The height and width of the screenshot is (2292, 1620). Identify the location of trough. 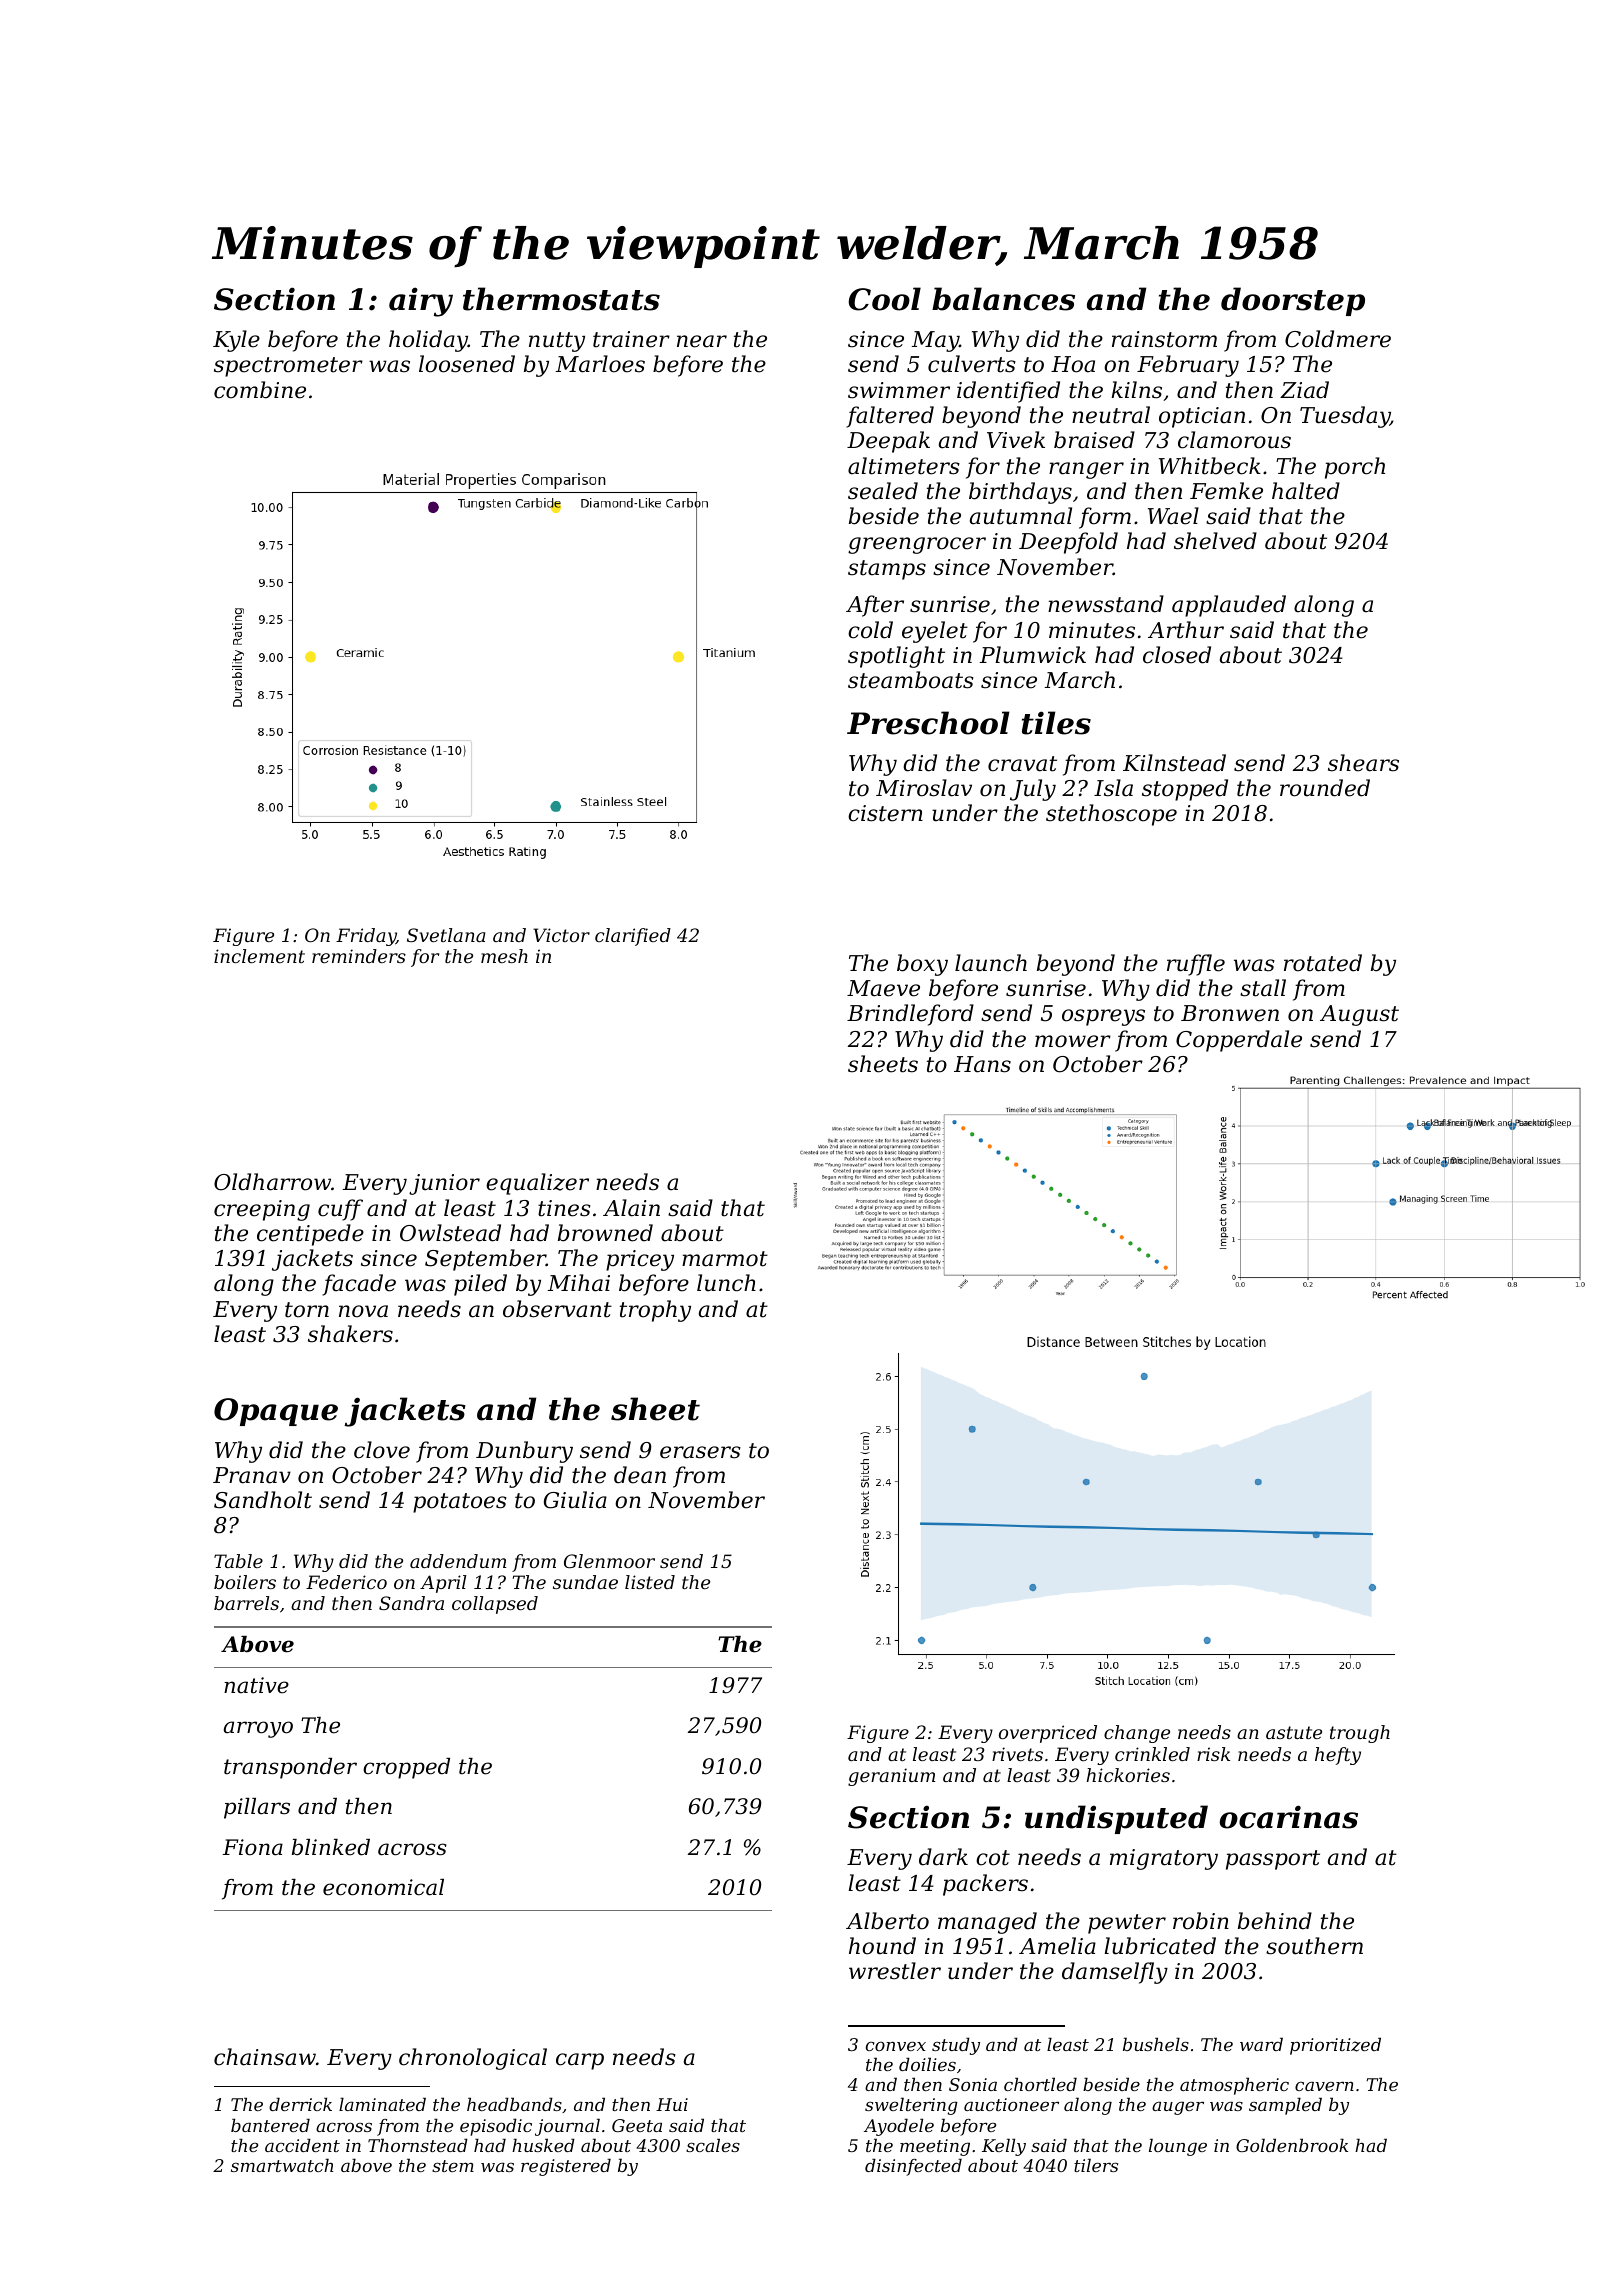
(1360, 1734).
